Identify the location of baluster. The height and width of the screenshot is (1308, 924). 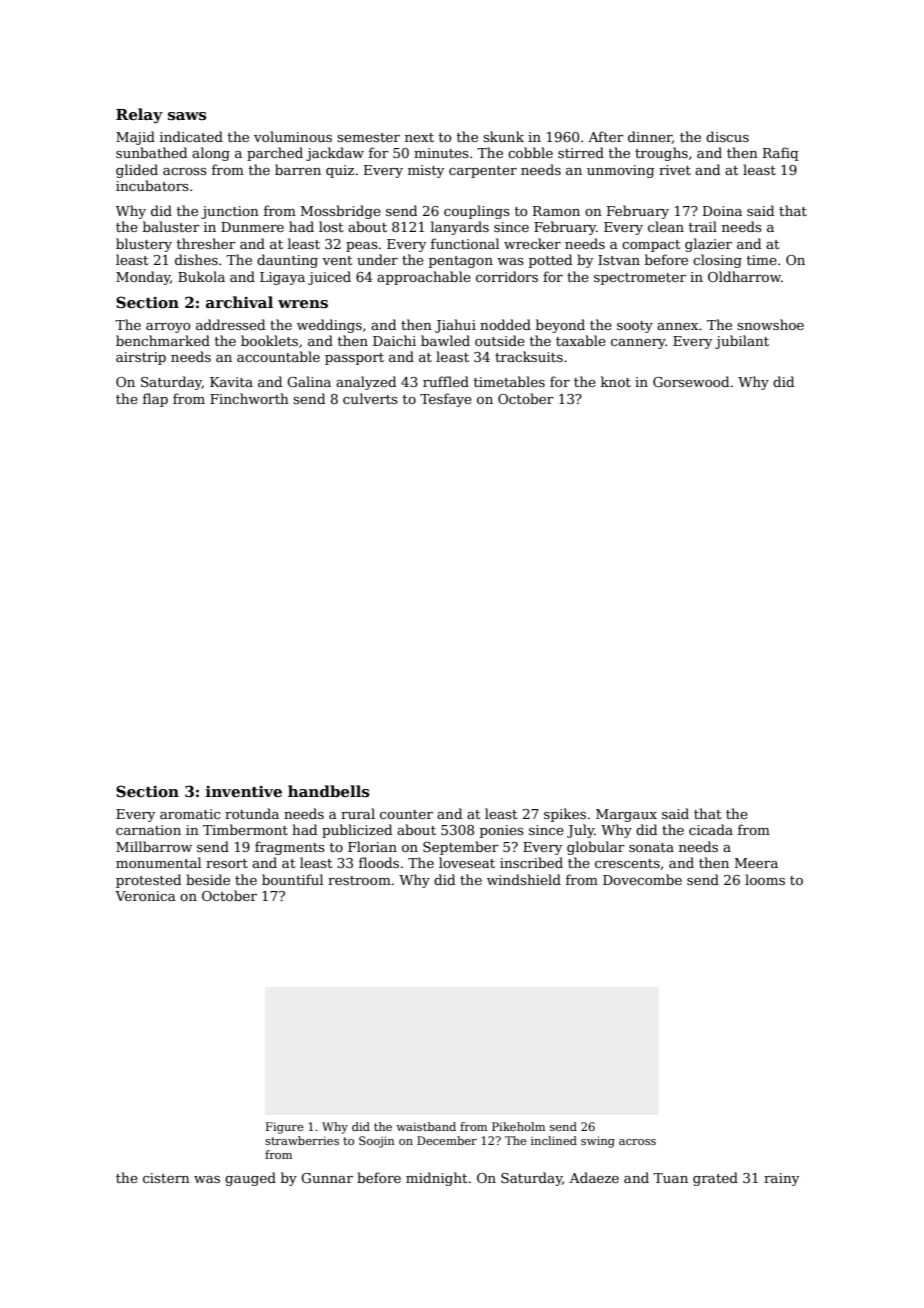
(171, 226).
